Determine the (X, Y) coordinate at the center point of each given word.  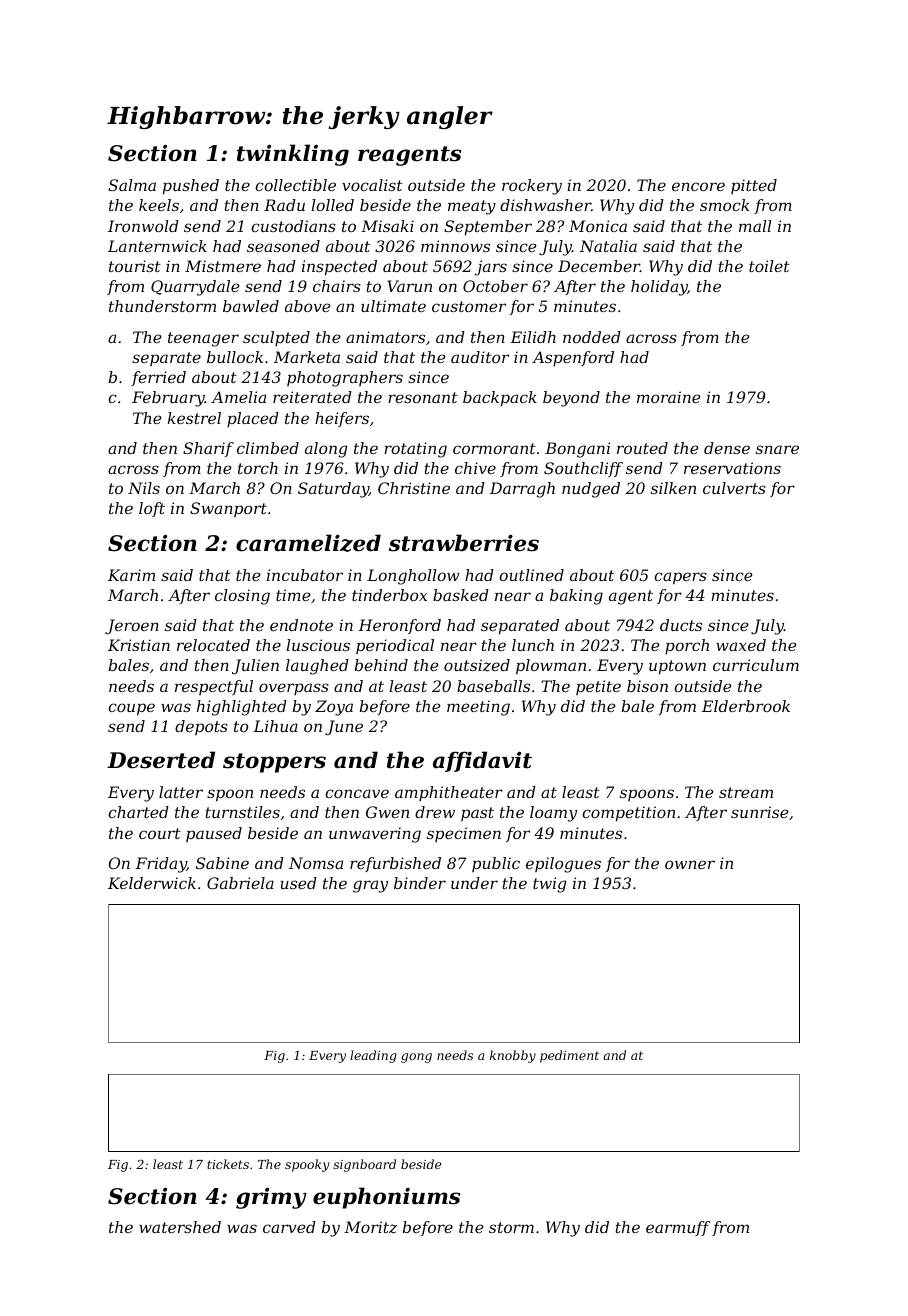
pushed (191, 187)
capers (680, 578)
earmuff (678, 1228)
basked (461, 595)
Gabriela (240, 883)
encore (698, 186)
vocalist (372, 185)
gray (370, 886)
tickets (228, 1164)
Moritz (370, 1227)
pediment (569, 1056)
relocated (213, 645)
